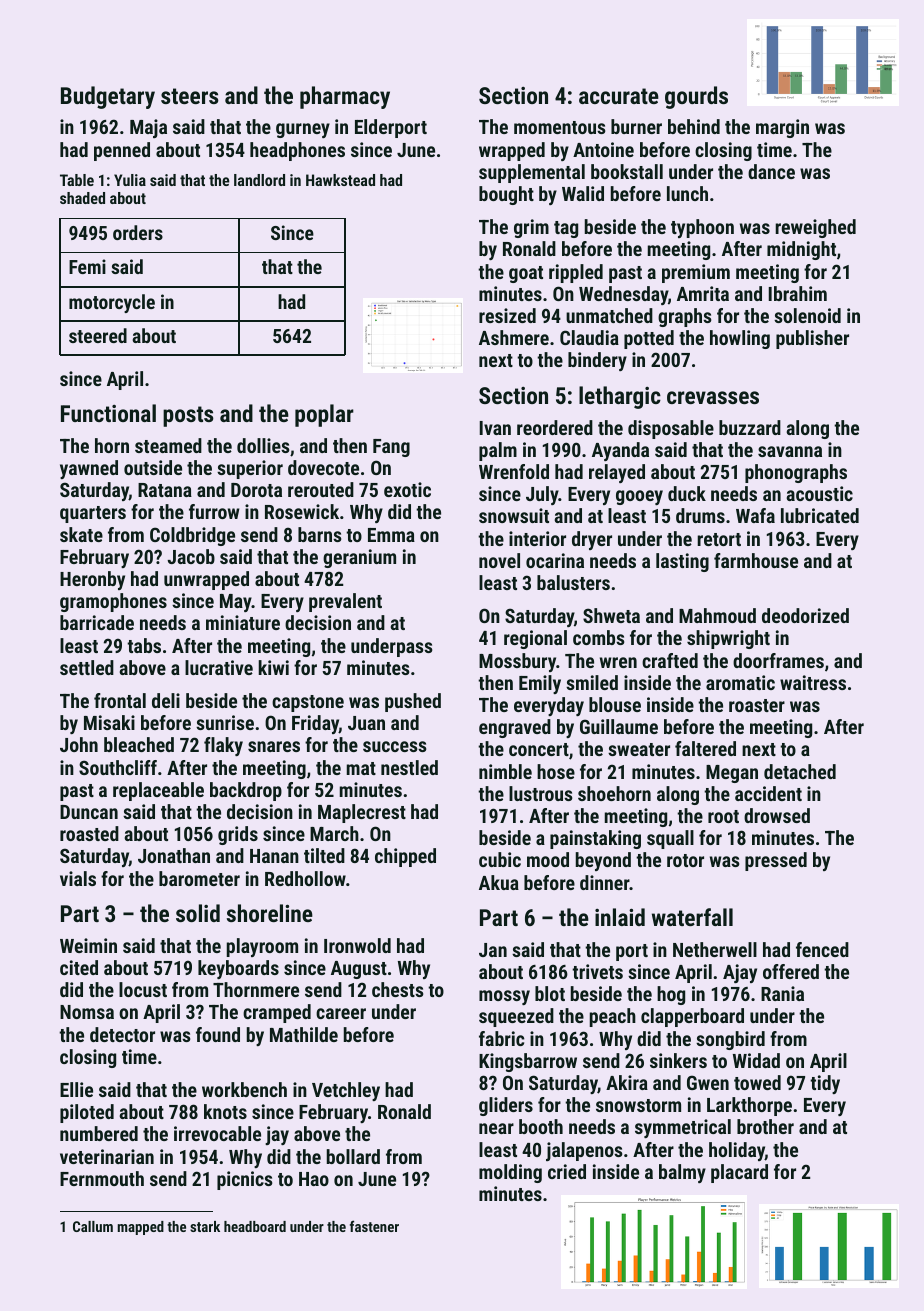 The width and height of the screenshot is (924, 1311). Describe the element at coordinates (108, 97) in the screenshot. I see `Budgetary` at that location.
